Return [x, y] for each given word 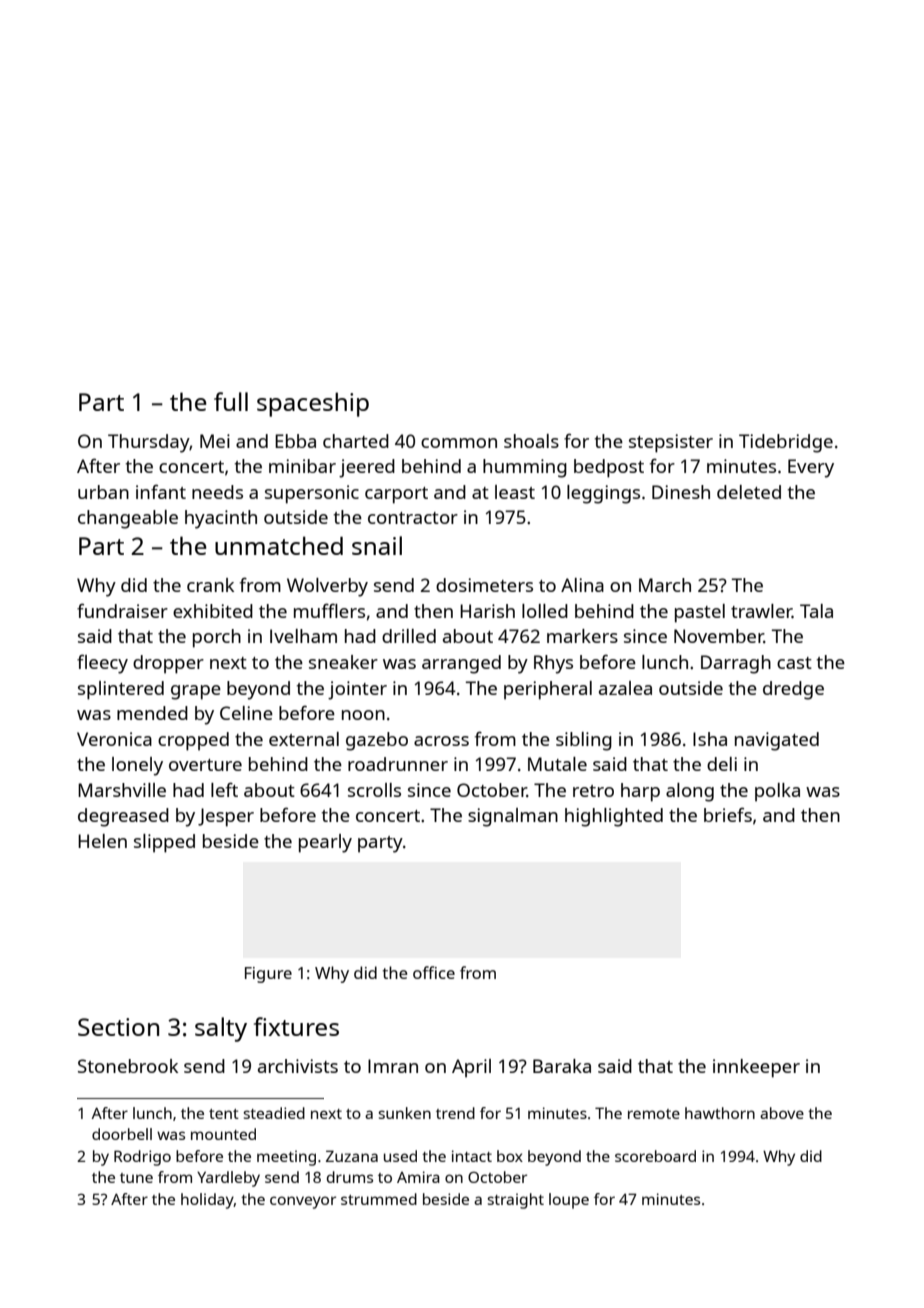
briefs [728, 814]
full [231, 401]
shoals [531, 441]
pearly [325, 843]
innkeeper [756, 1068]
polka [777, 792]
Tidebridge [786, 443]
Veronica [114, 739]
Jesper [226, 817]
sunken [404, 1113]
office [434, 972]
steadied [274, 1113]
